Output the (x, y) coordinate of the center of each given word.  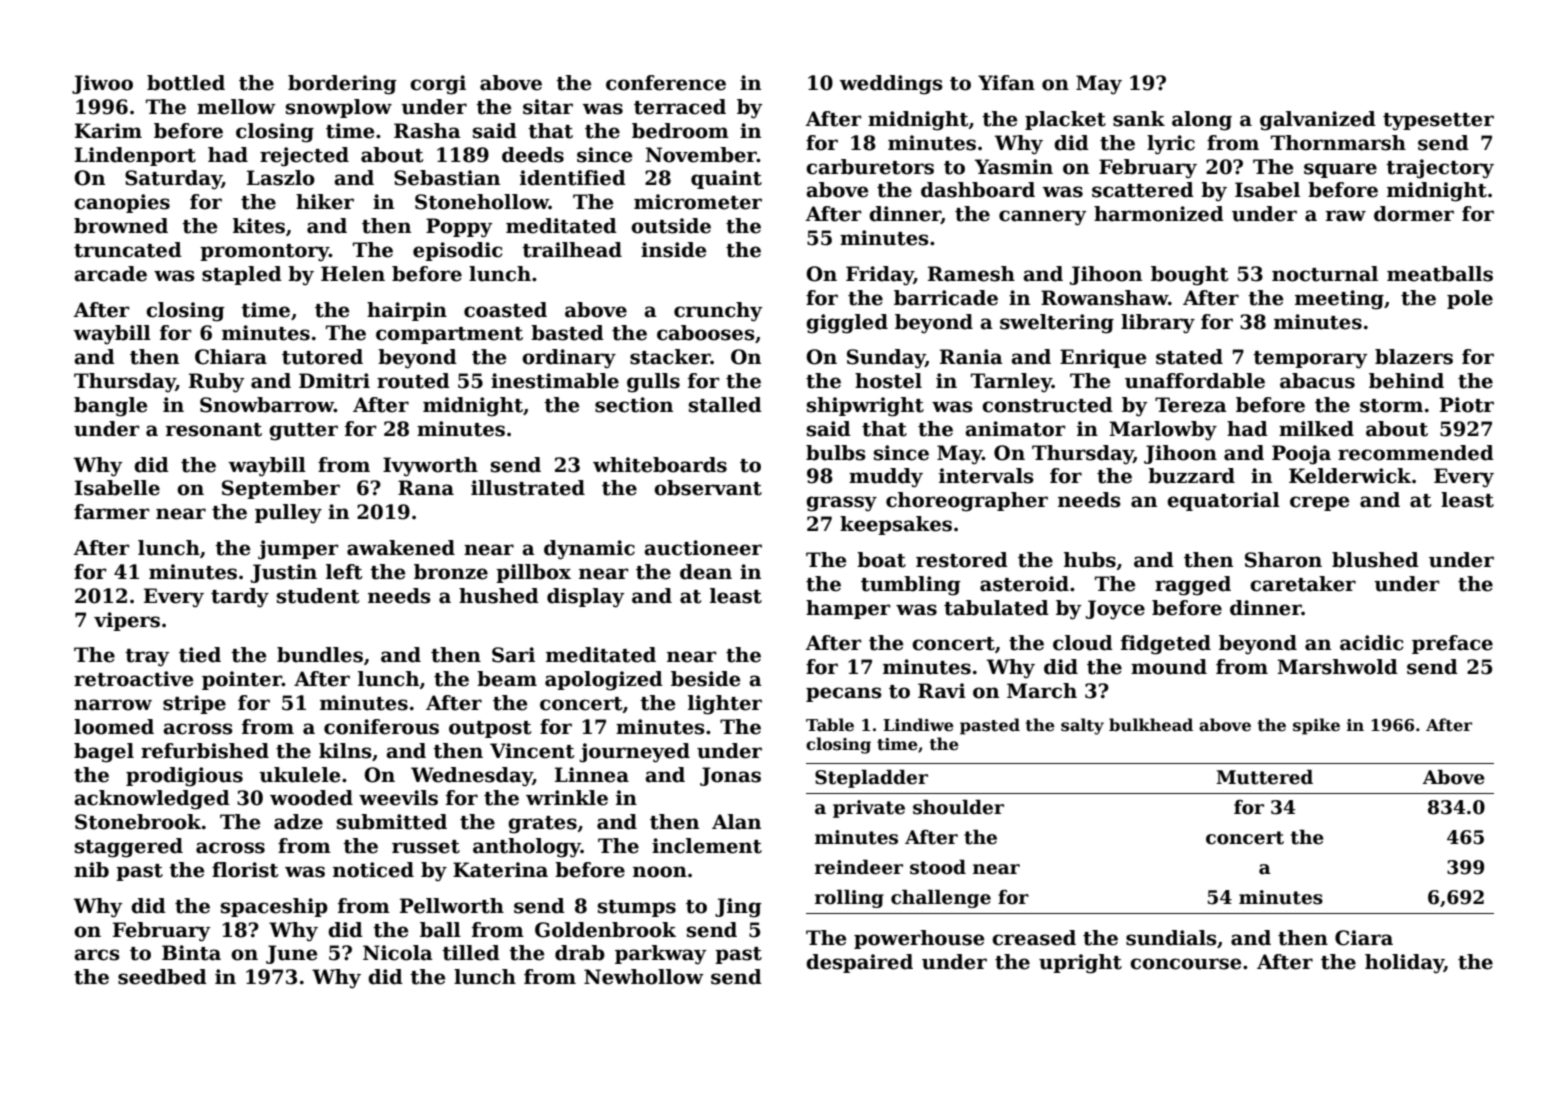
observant (708, 488)
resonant (214, 430)
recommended (1416, 453)
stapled (242, 275)
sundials (1171, 938)
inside (673, 250)
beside (705, 679)
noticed (373, 870)
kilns (345, 751)
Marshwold (1337, 667)
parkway (661, 955)
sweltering (1057, 324)
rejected (304, 157)
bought (1189, 276)
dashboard (978, 190)
